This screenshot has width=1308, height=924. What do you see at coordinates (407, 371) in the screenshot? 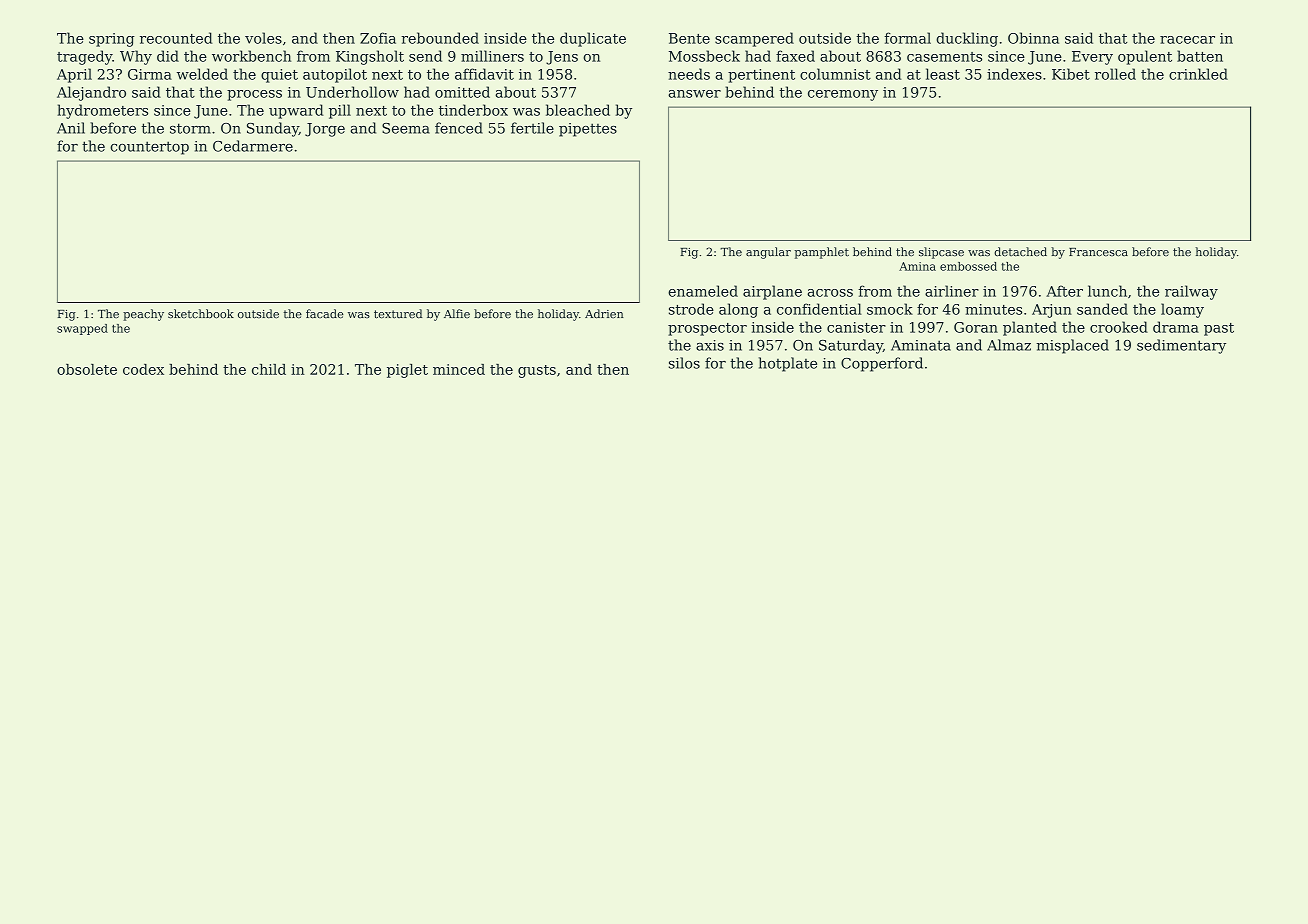
I see `piglet` at bounding box center [407, 371].
